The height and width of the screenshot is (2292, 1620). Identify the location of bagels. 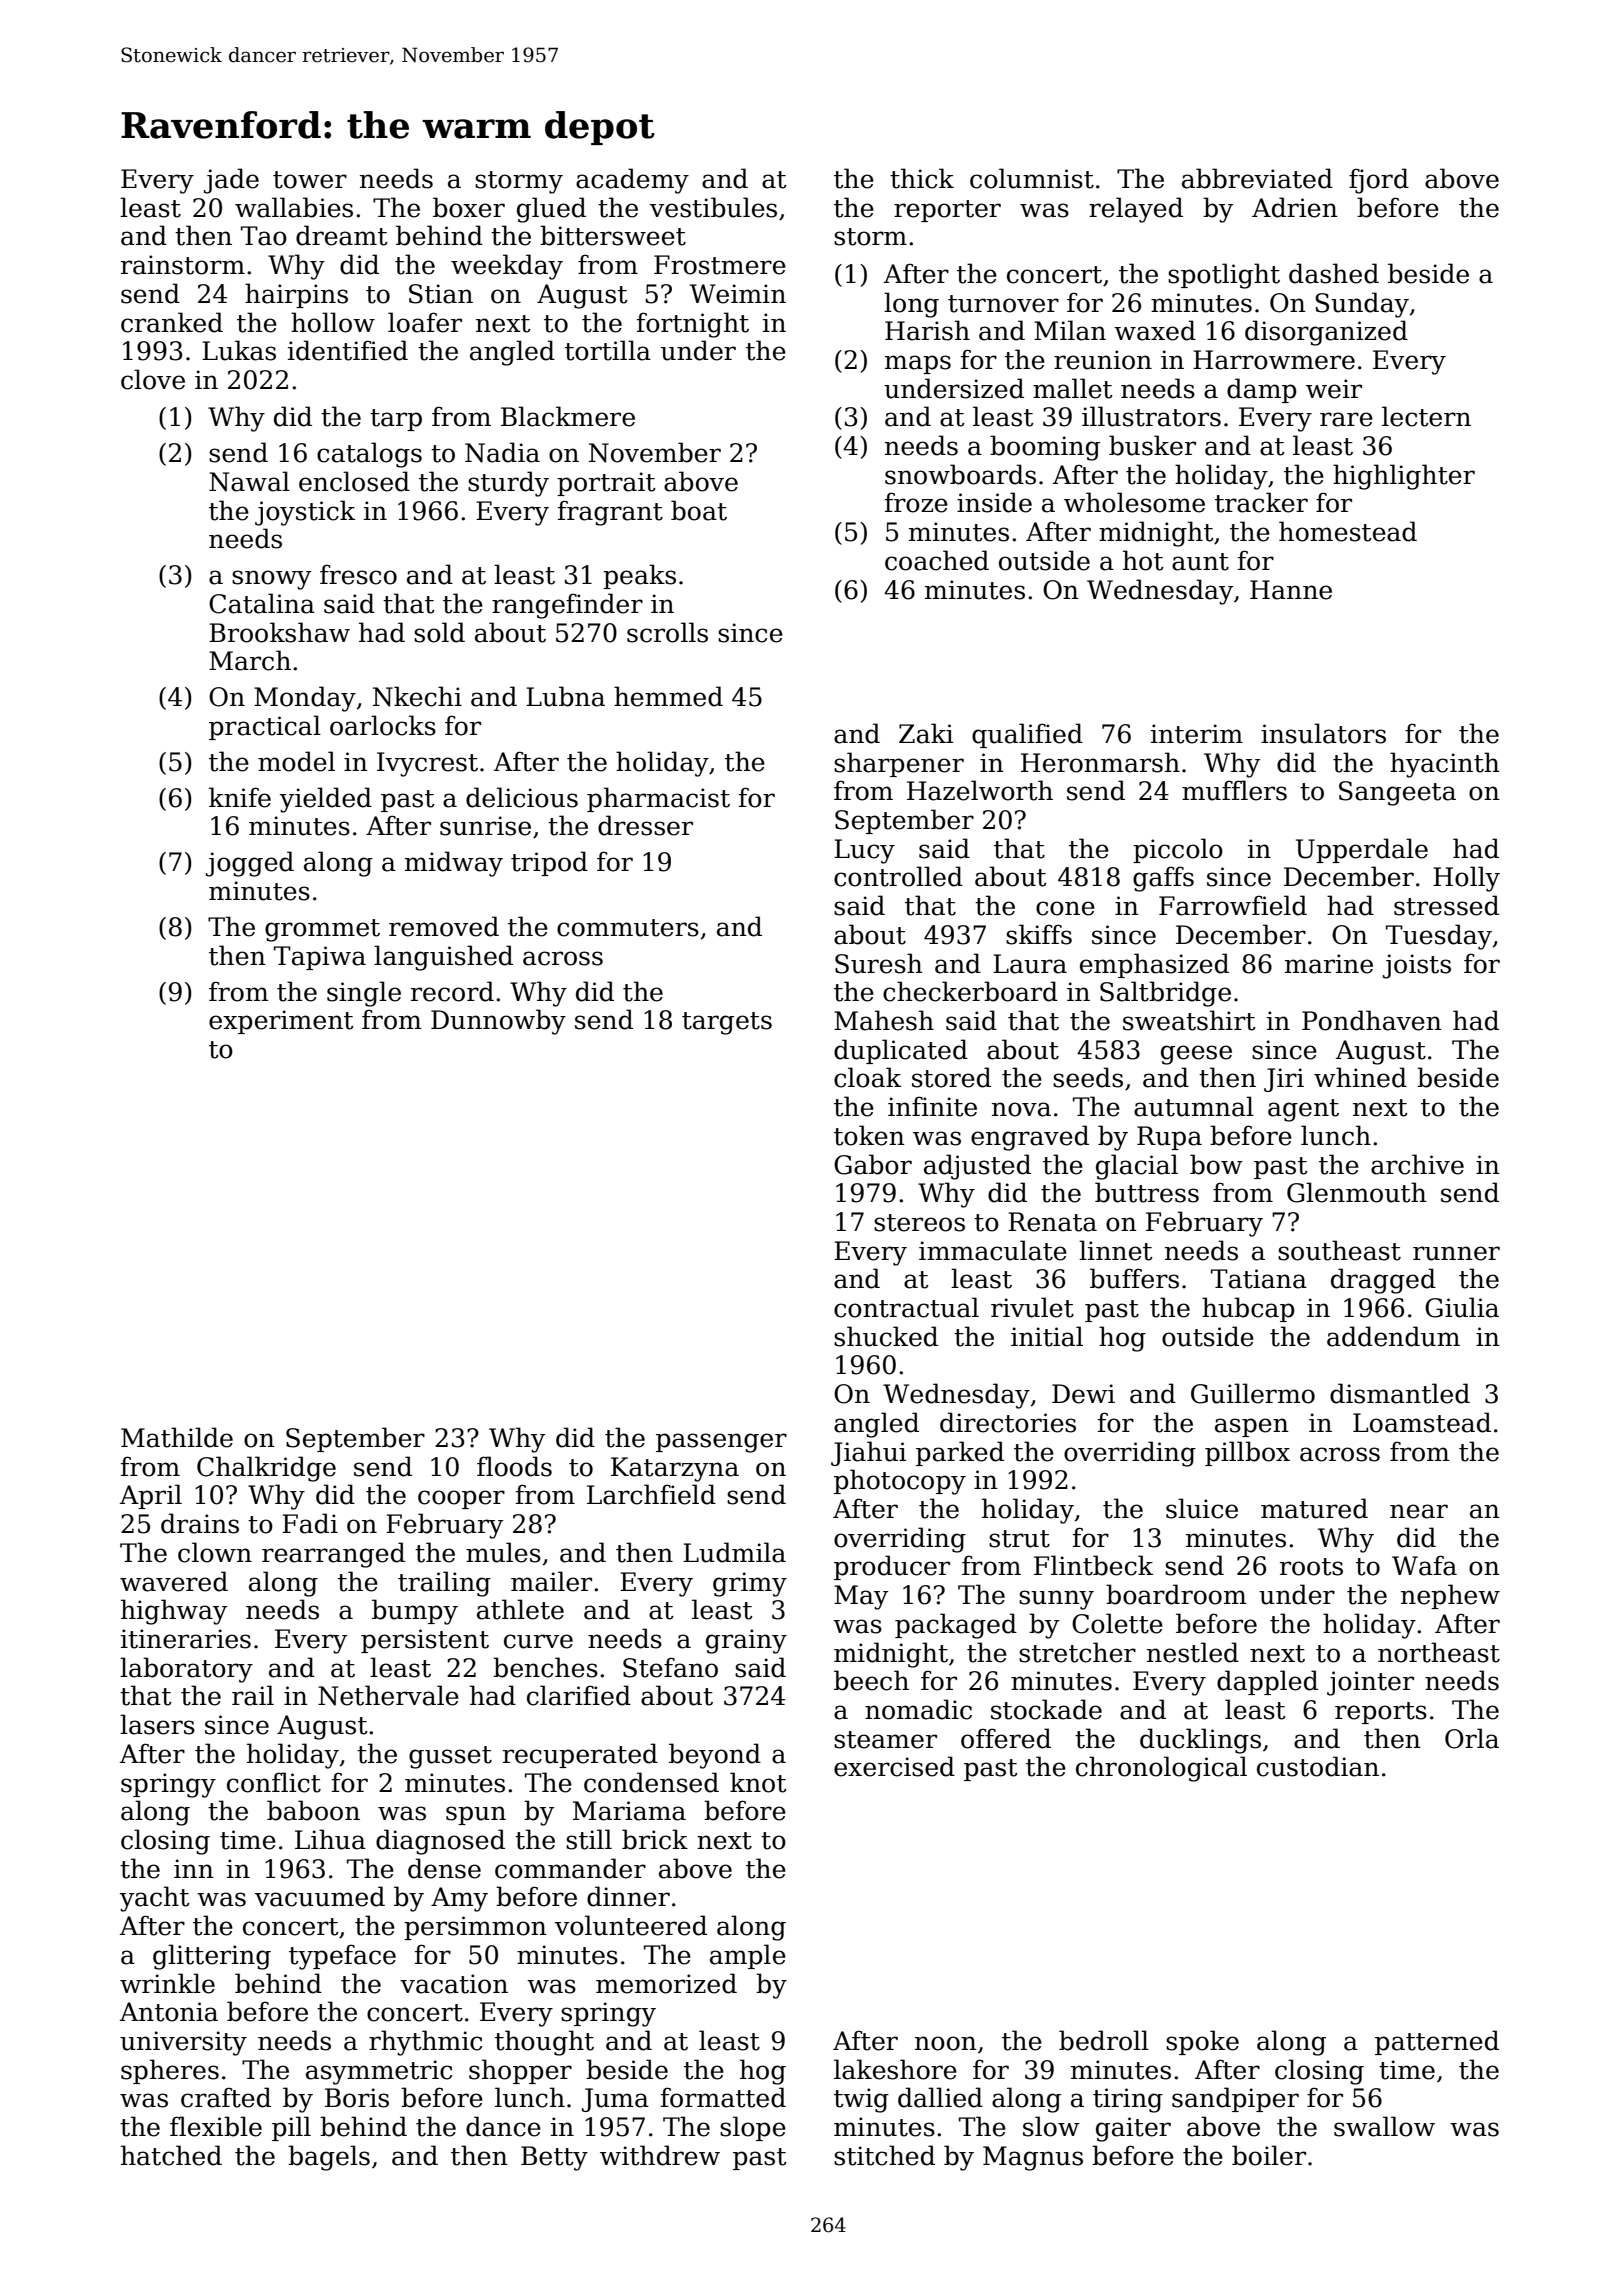
(329, 2158).
